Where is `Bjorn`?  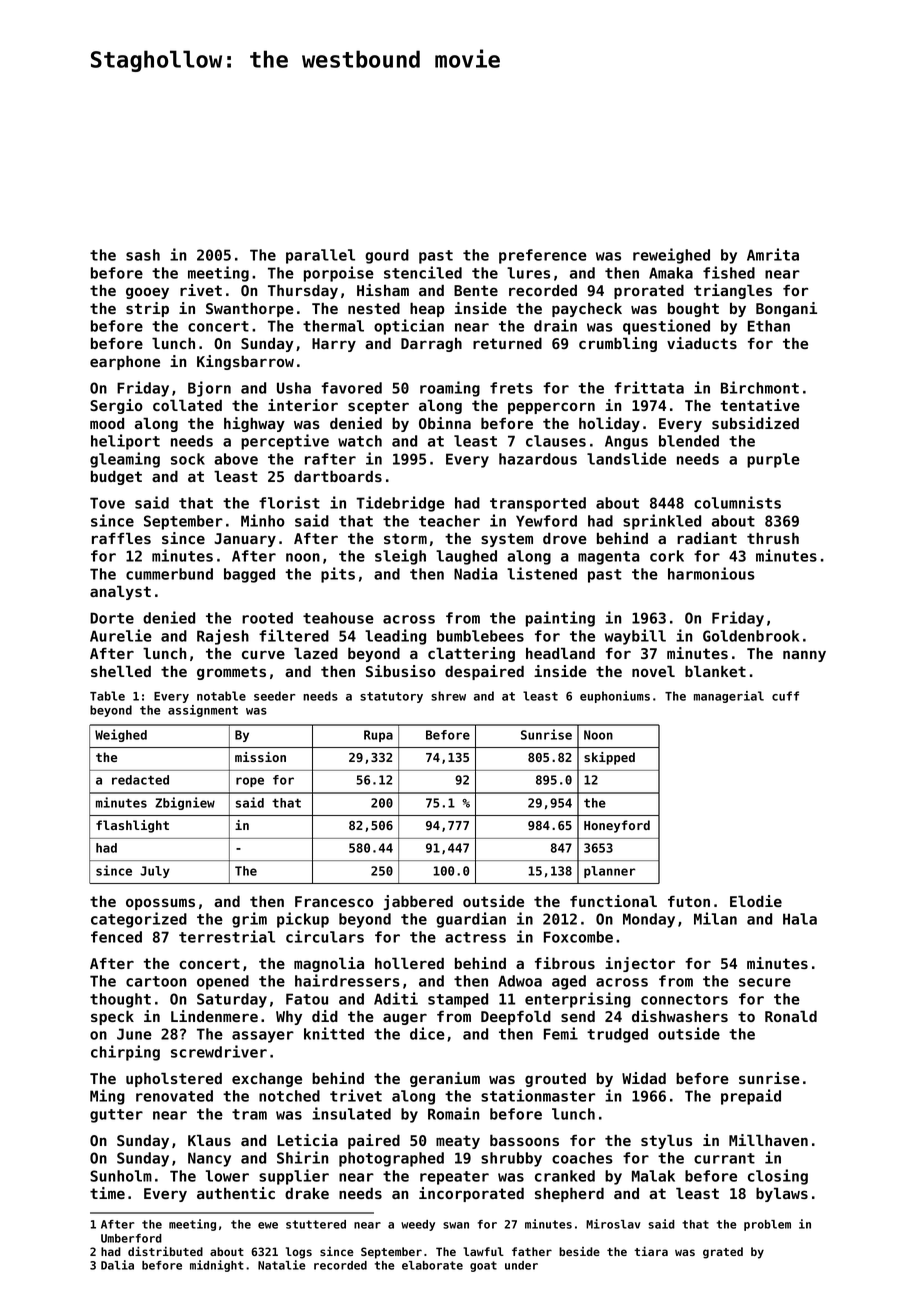
Bjorn is located at coordinates (209, 389).
